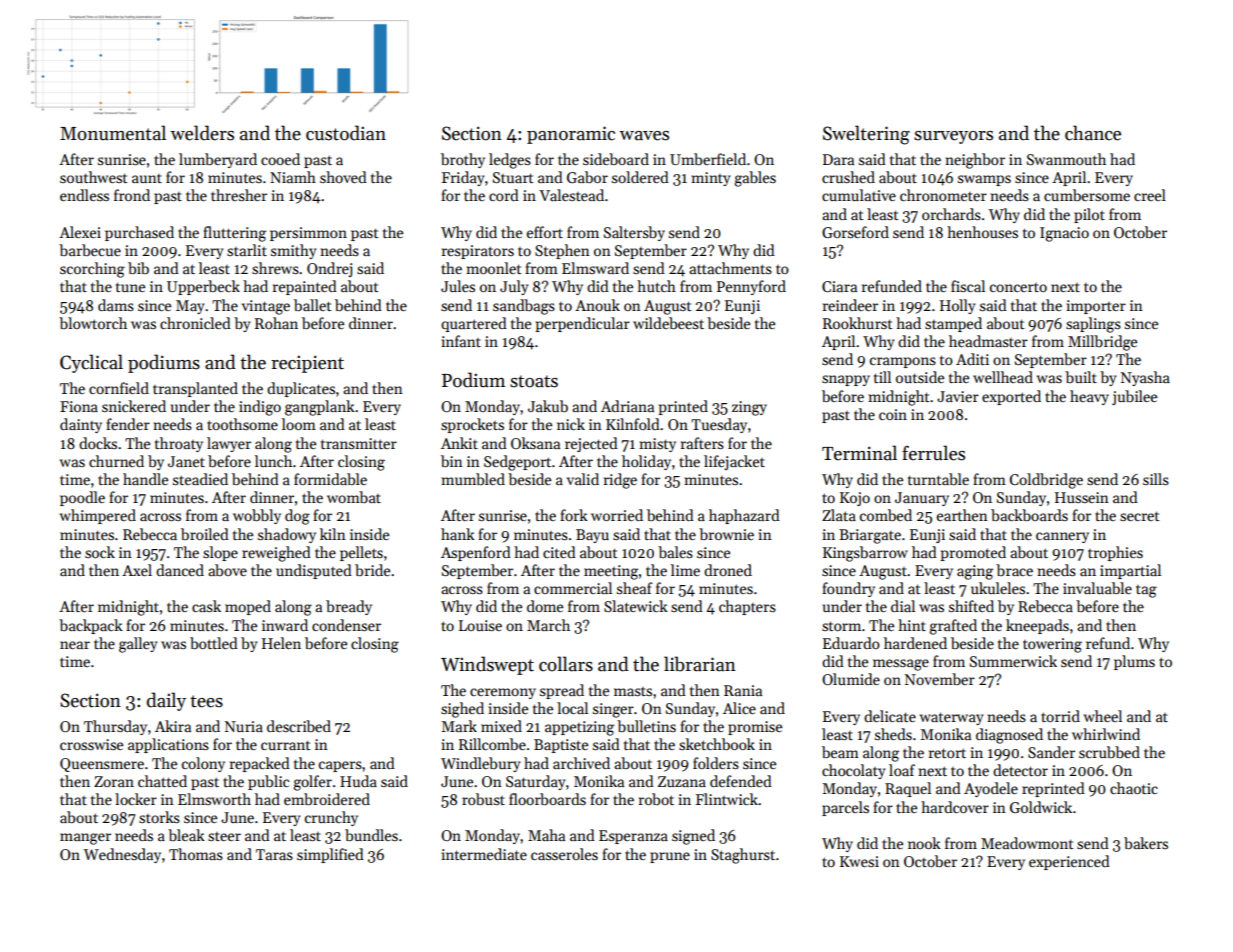 The width and height of the screenshot is (1233, 952). I want to click on Windswept, so click(487, 665).
